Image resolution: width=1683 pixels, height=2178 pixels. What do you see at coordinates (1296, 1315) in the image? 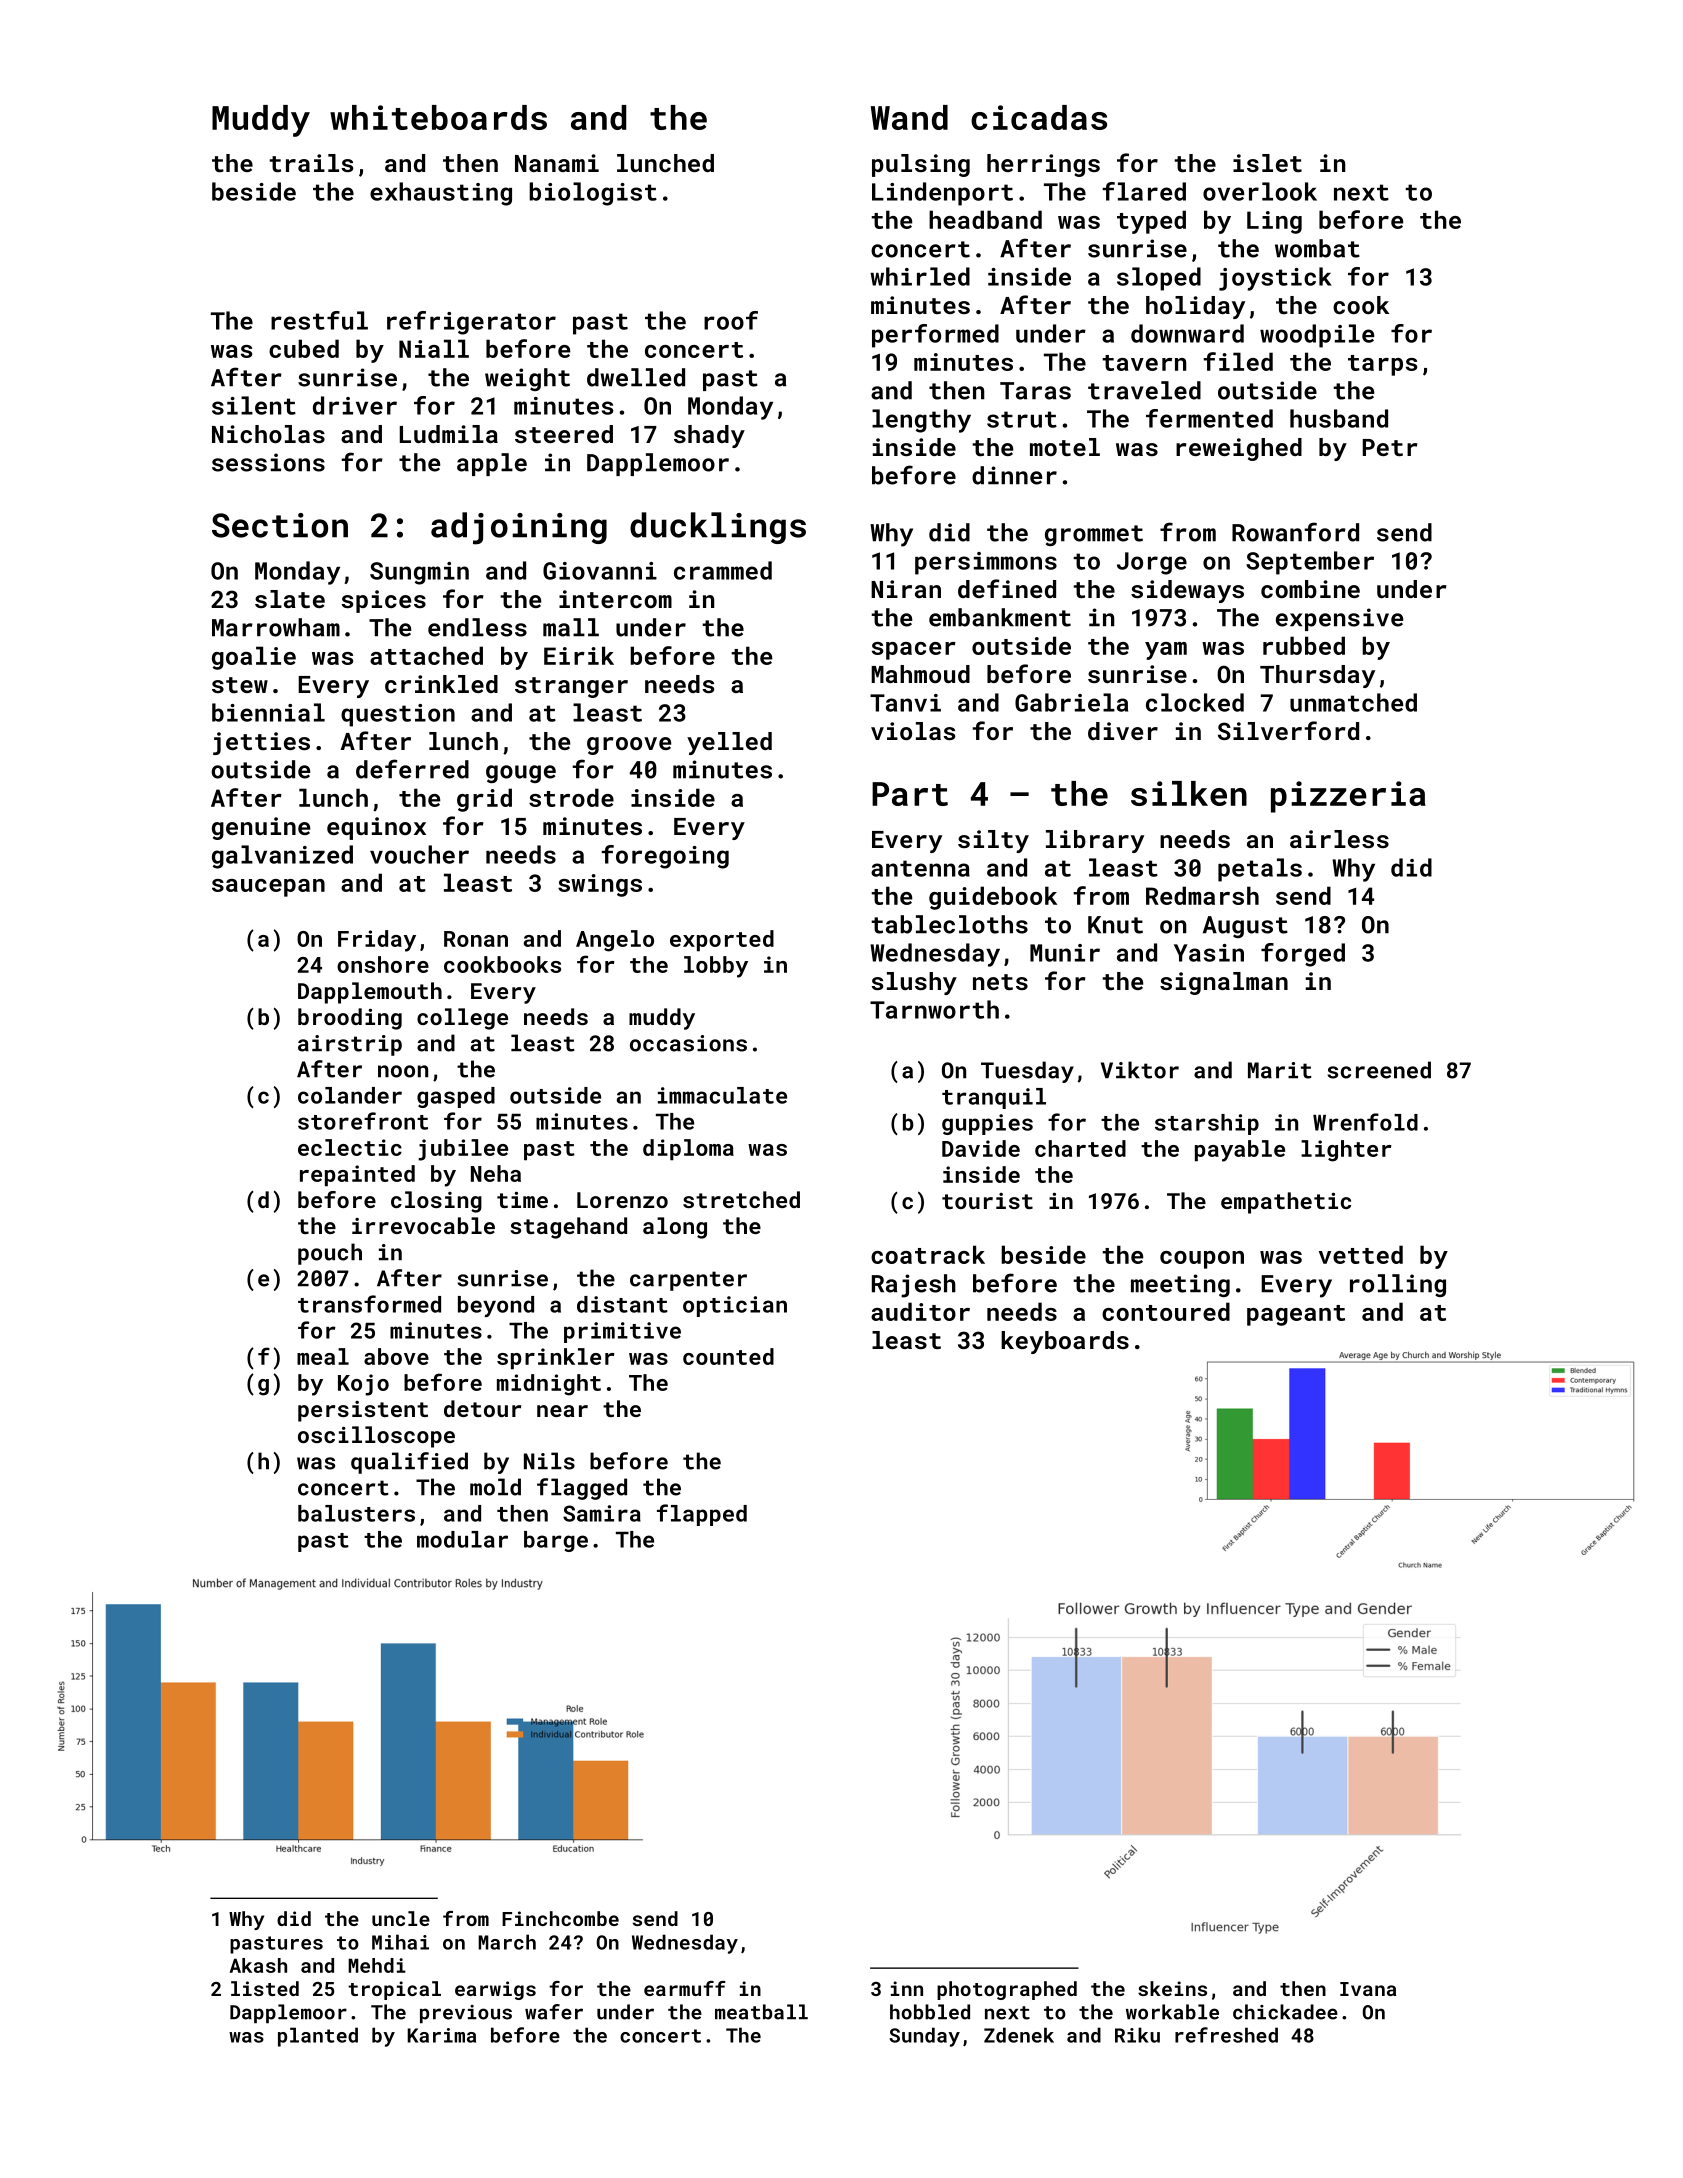
I see `pageant` at bounding box center [1296, 1315].
